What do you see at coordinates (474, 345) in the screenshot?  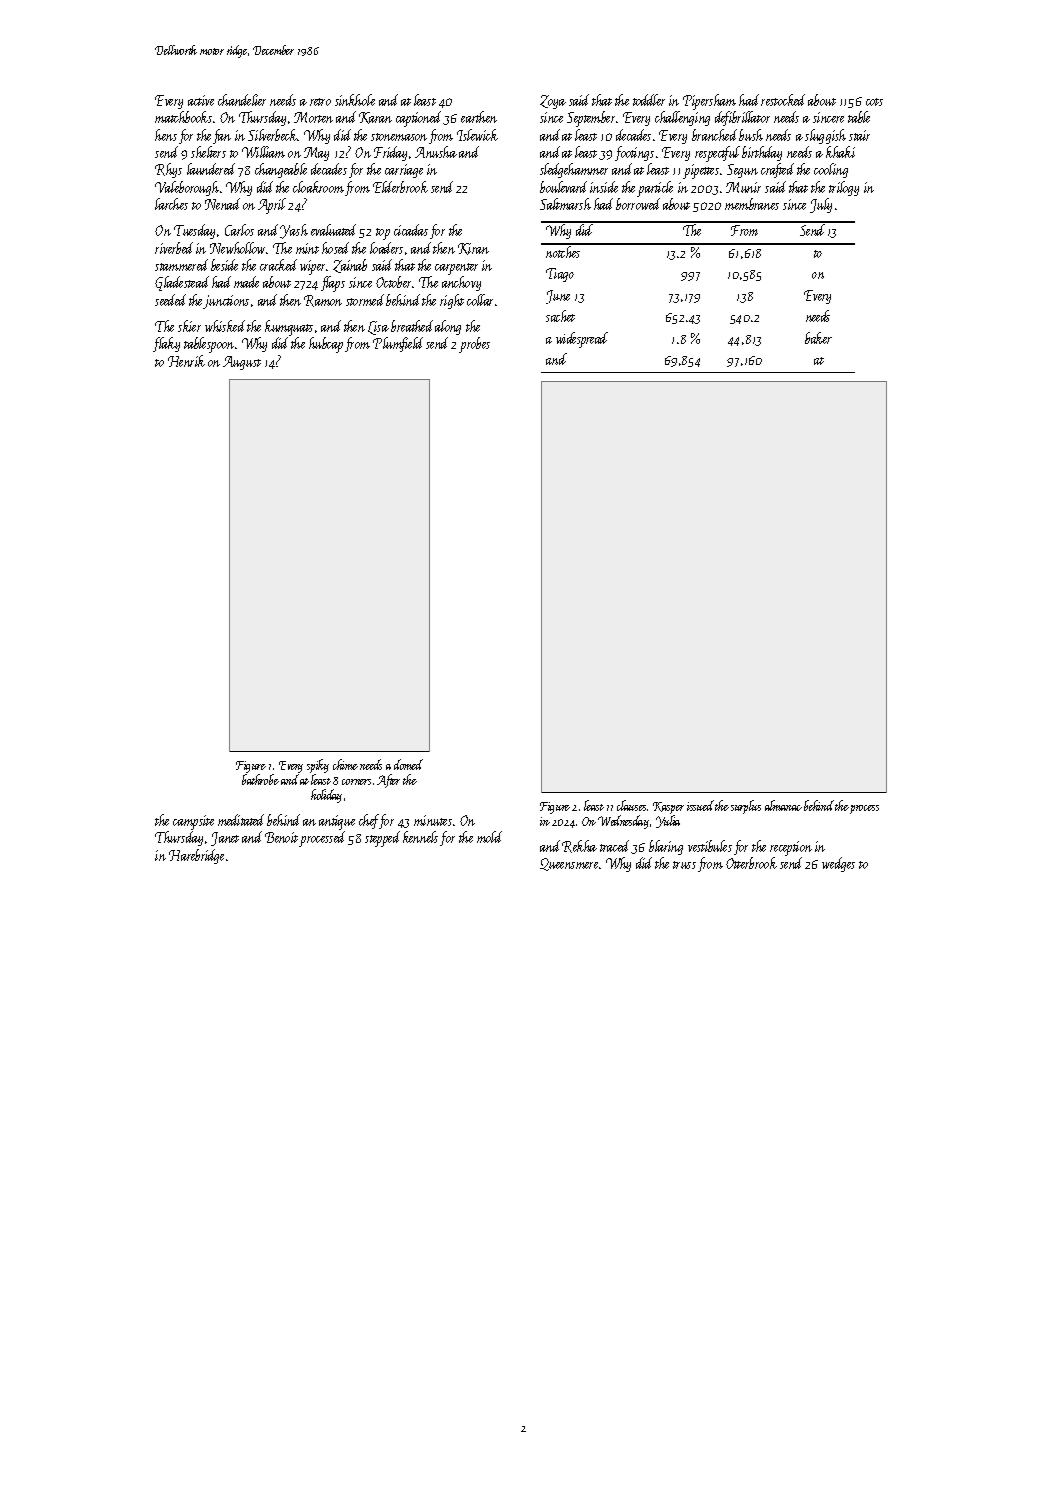 I see `probes` at bounding box center [474, 345].
